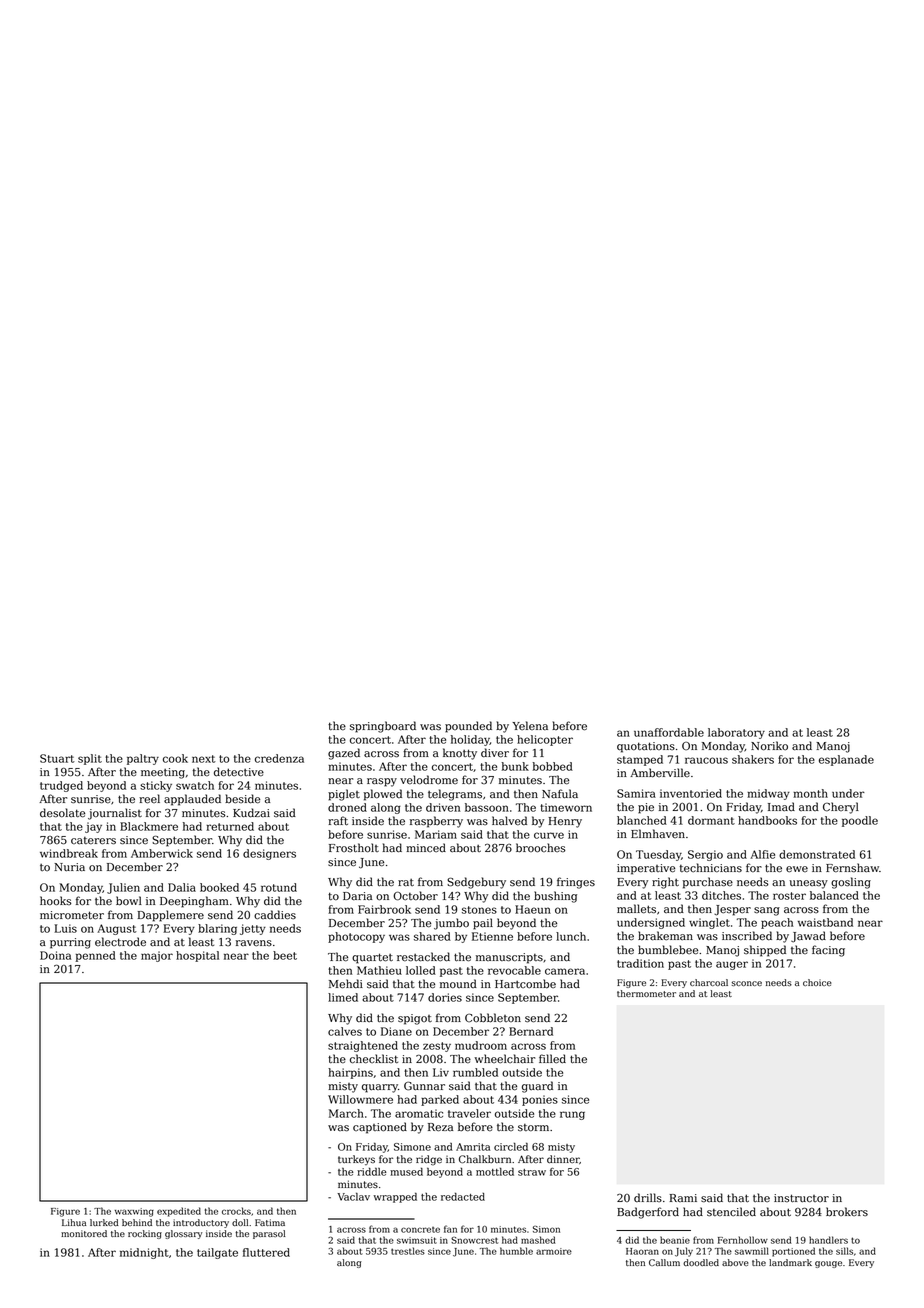 The image size is (924, 1308). Describe the element at coordinates (69, 853) in the image. I see `windbreak` at that location.
